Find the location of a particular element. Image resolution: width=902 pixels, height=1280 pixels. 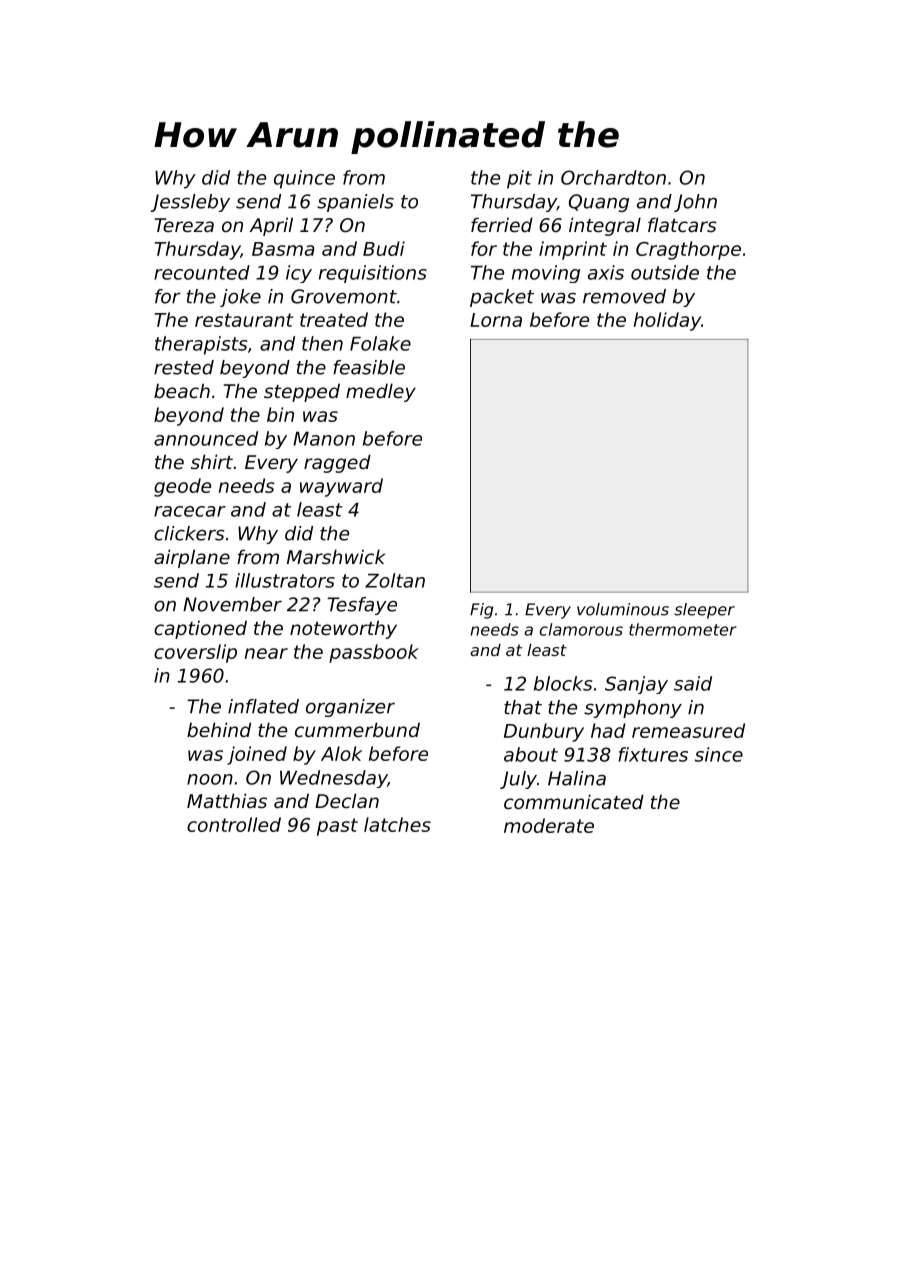

controlled is located at coordinates (234, 824).
